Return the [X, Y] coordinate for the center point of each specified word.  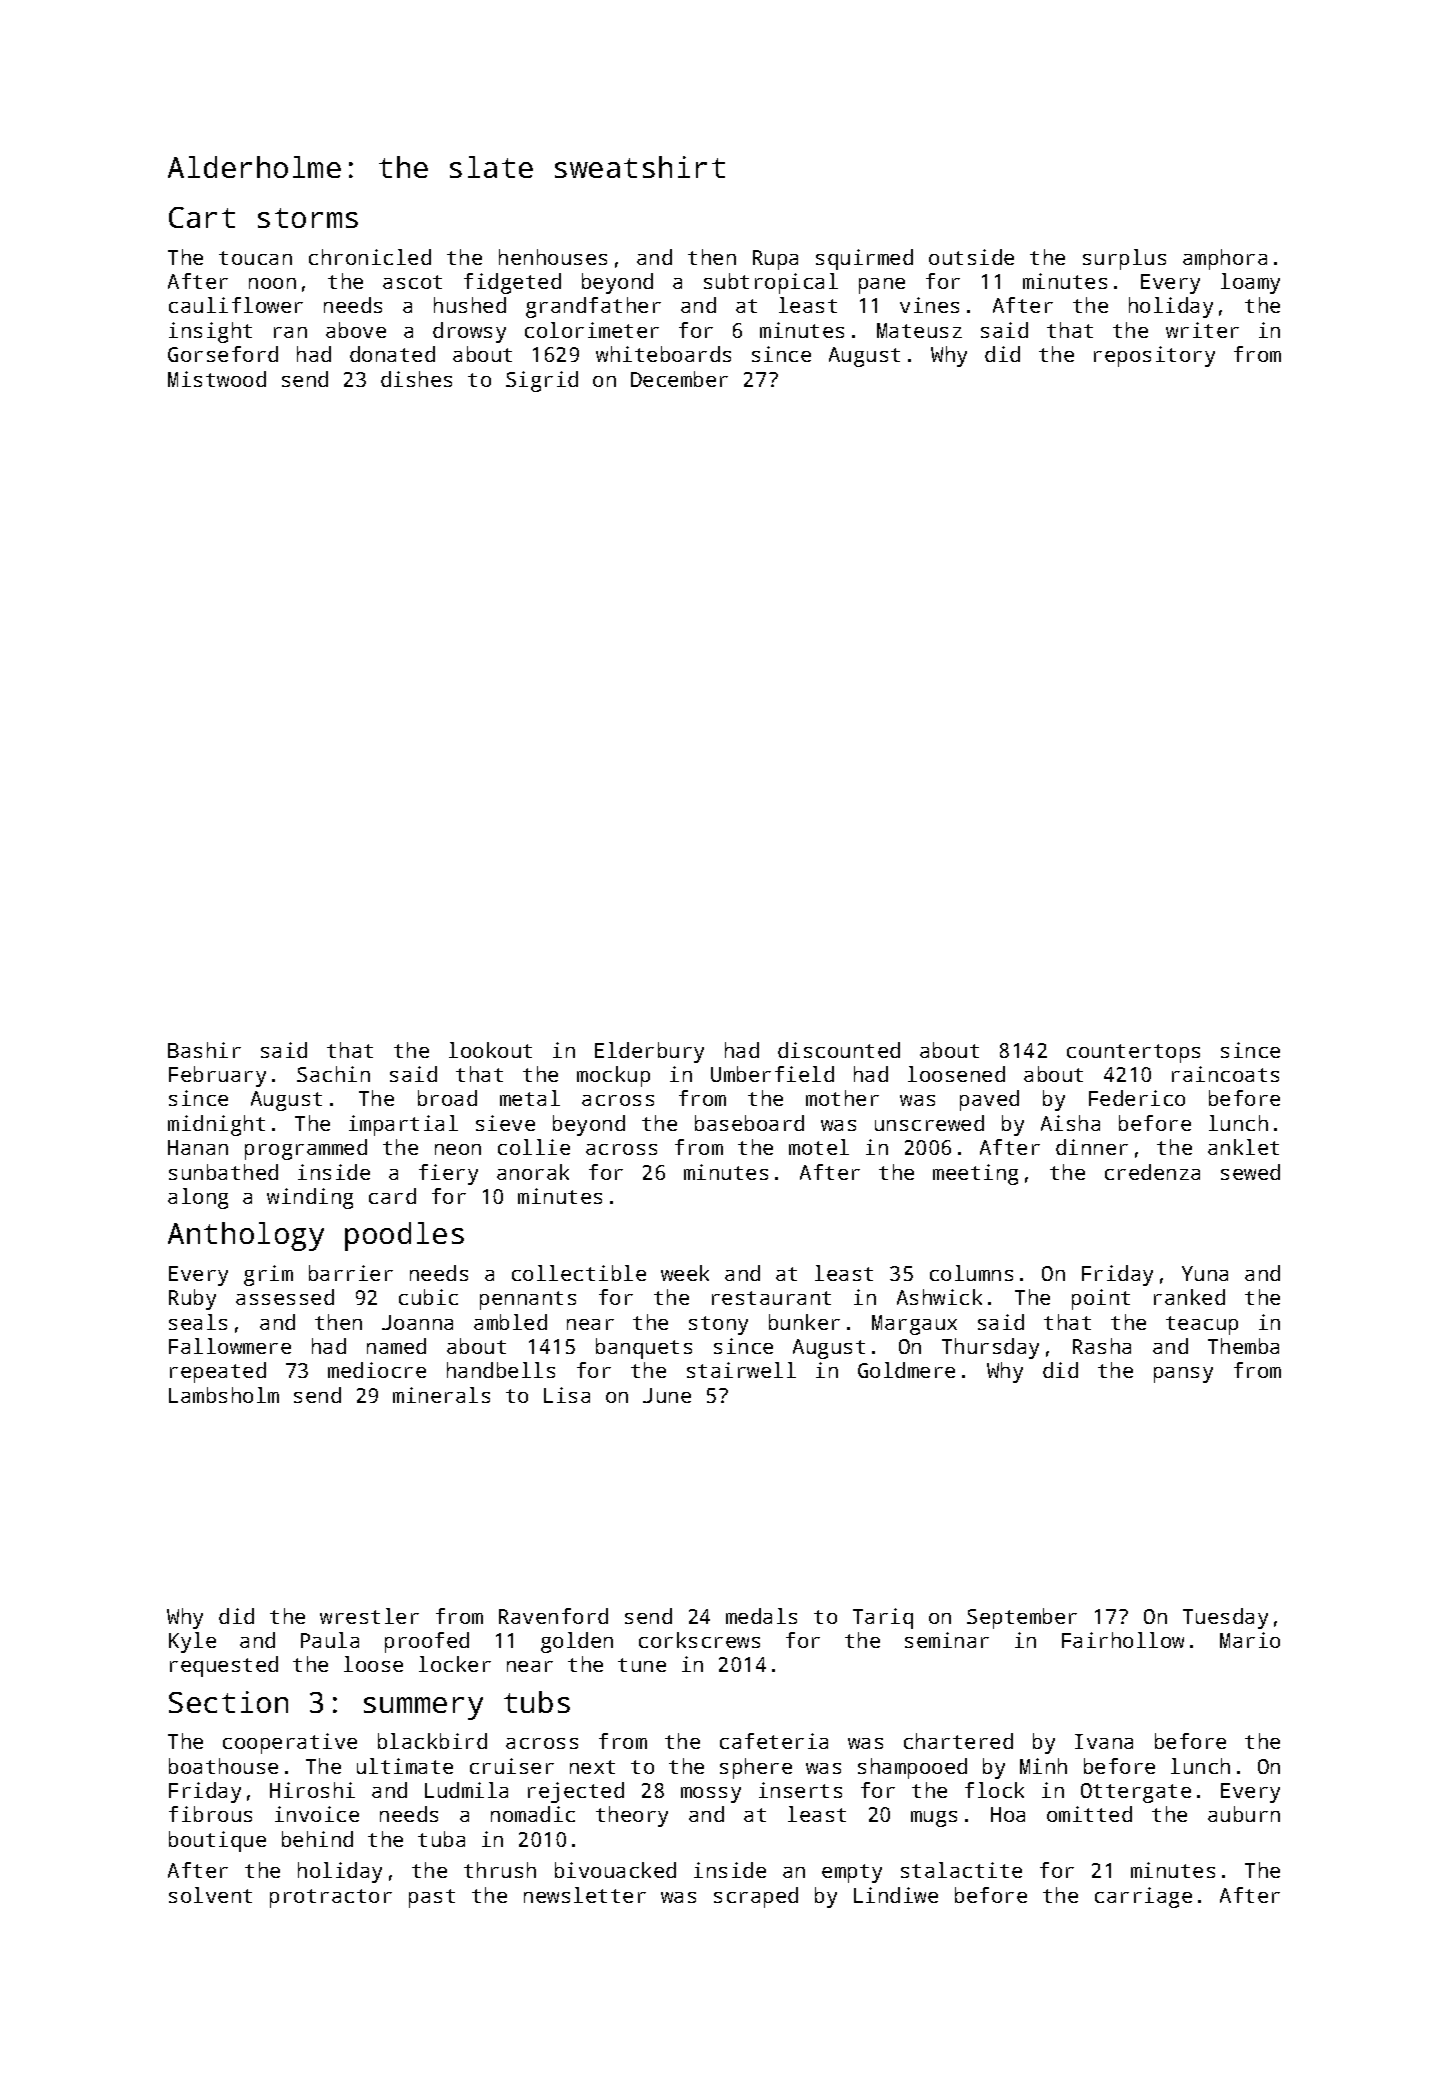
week [685, 1273]
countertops [1133, 1053]
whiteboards [663, 354]
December [679, 379]
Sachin [333, 1074]
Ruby [192, 1299]
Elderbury [649, 1052]
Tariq [883, 1618]
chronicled [370, 257]
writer [1202, 330]
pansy [1183, 1375]
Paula [330, 1640]
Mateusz [919, 330]
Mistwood [217, 379]
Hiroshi [312, 1790]
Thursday [990, 1348]
